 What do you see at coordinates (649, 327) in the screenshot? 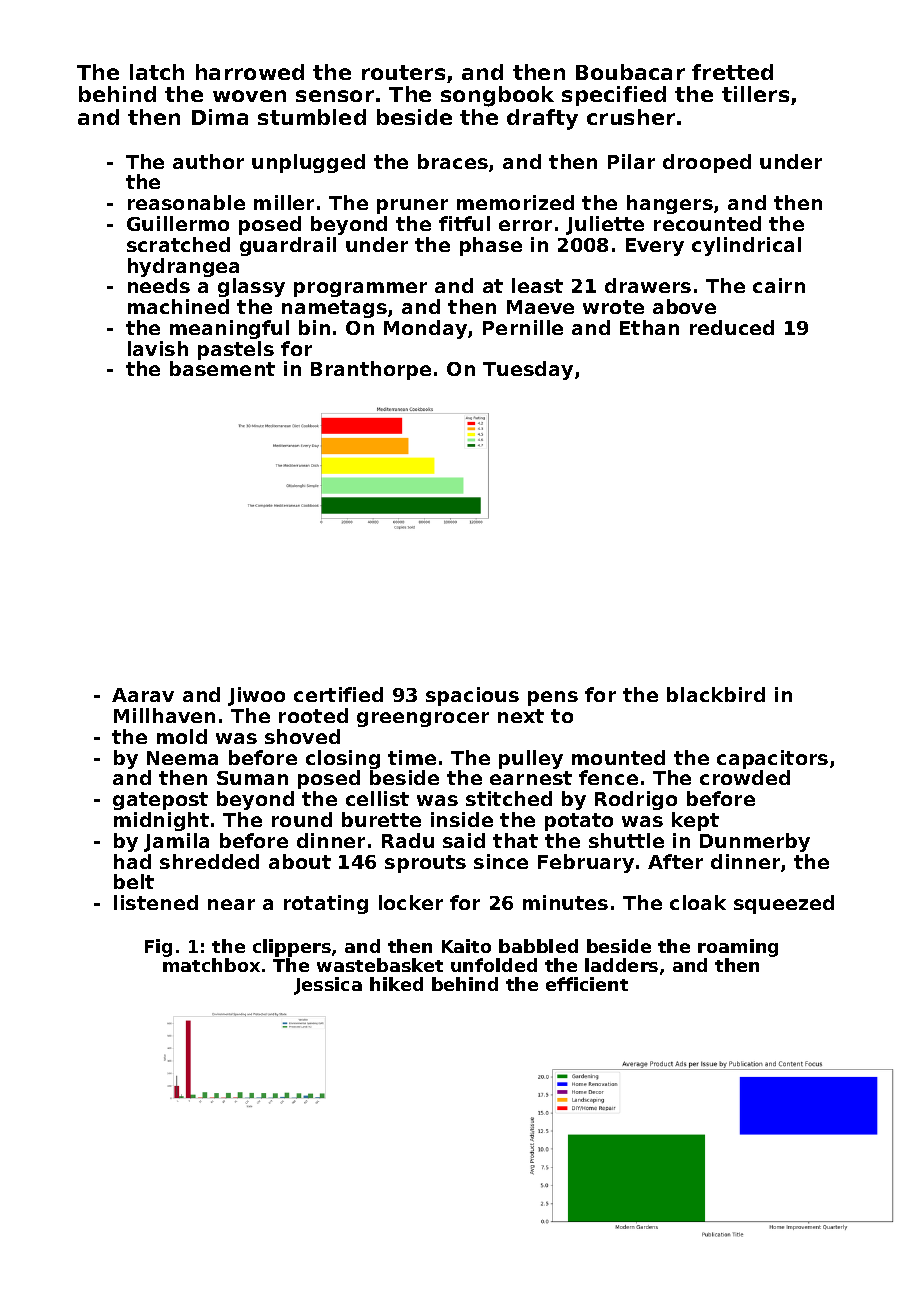
I see `Ethan` at bounding box center [649, 327].
